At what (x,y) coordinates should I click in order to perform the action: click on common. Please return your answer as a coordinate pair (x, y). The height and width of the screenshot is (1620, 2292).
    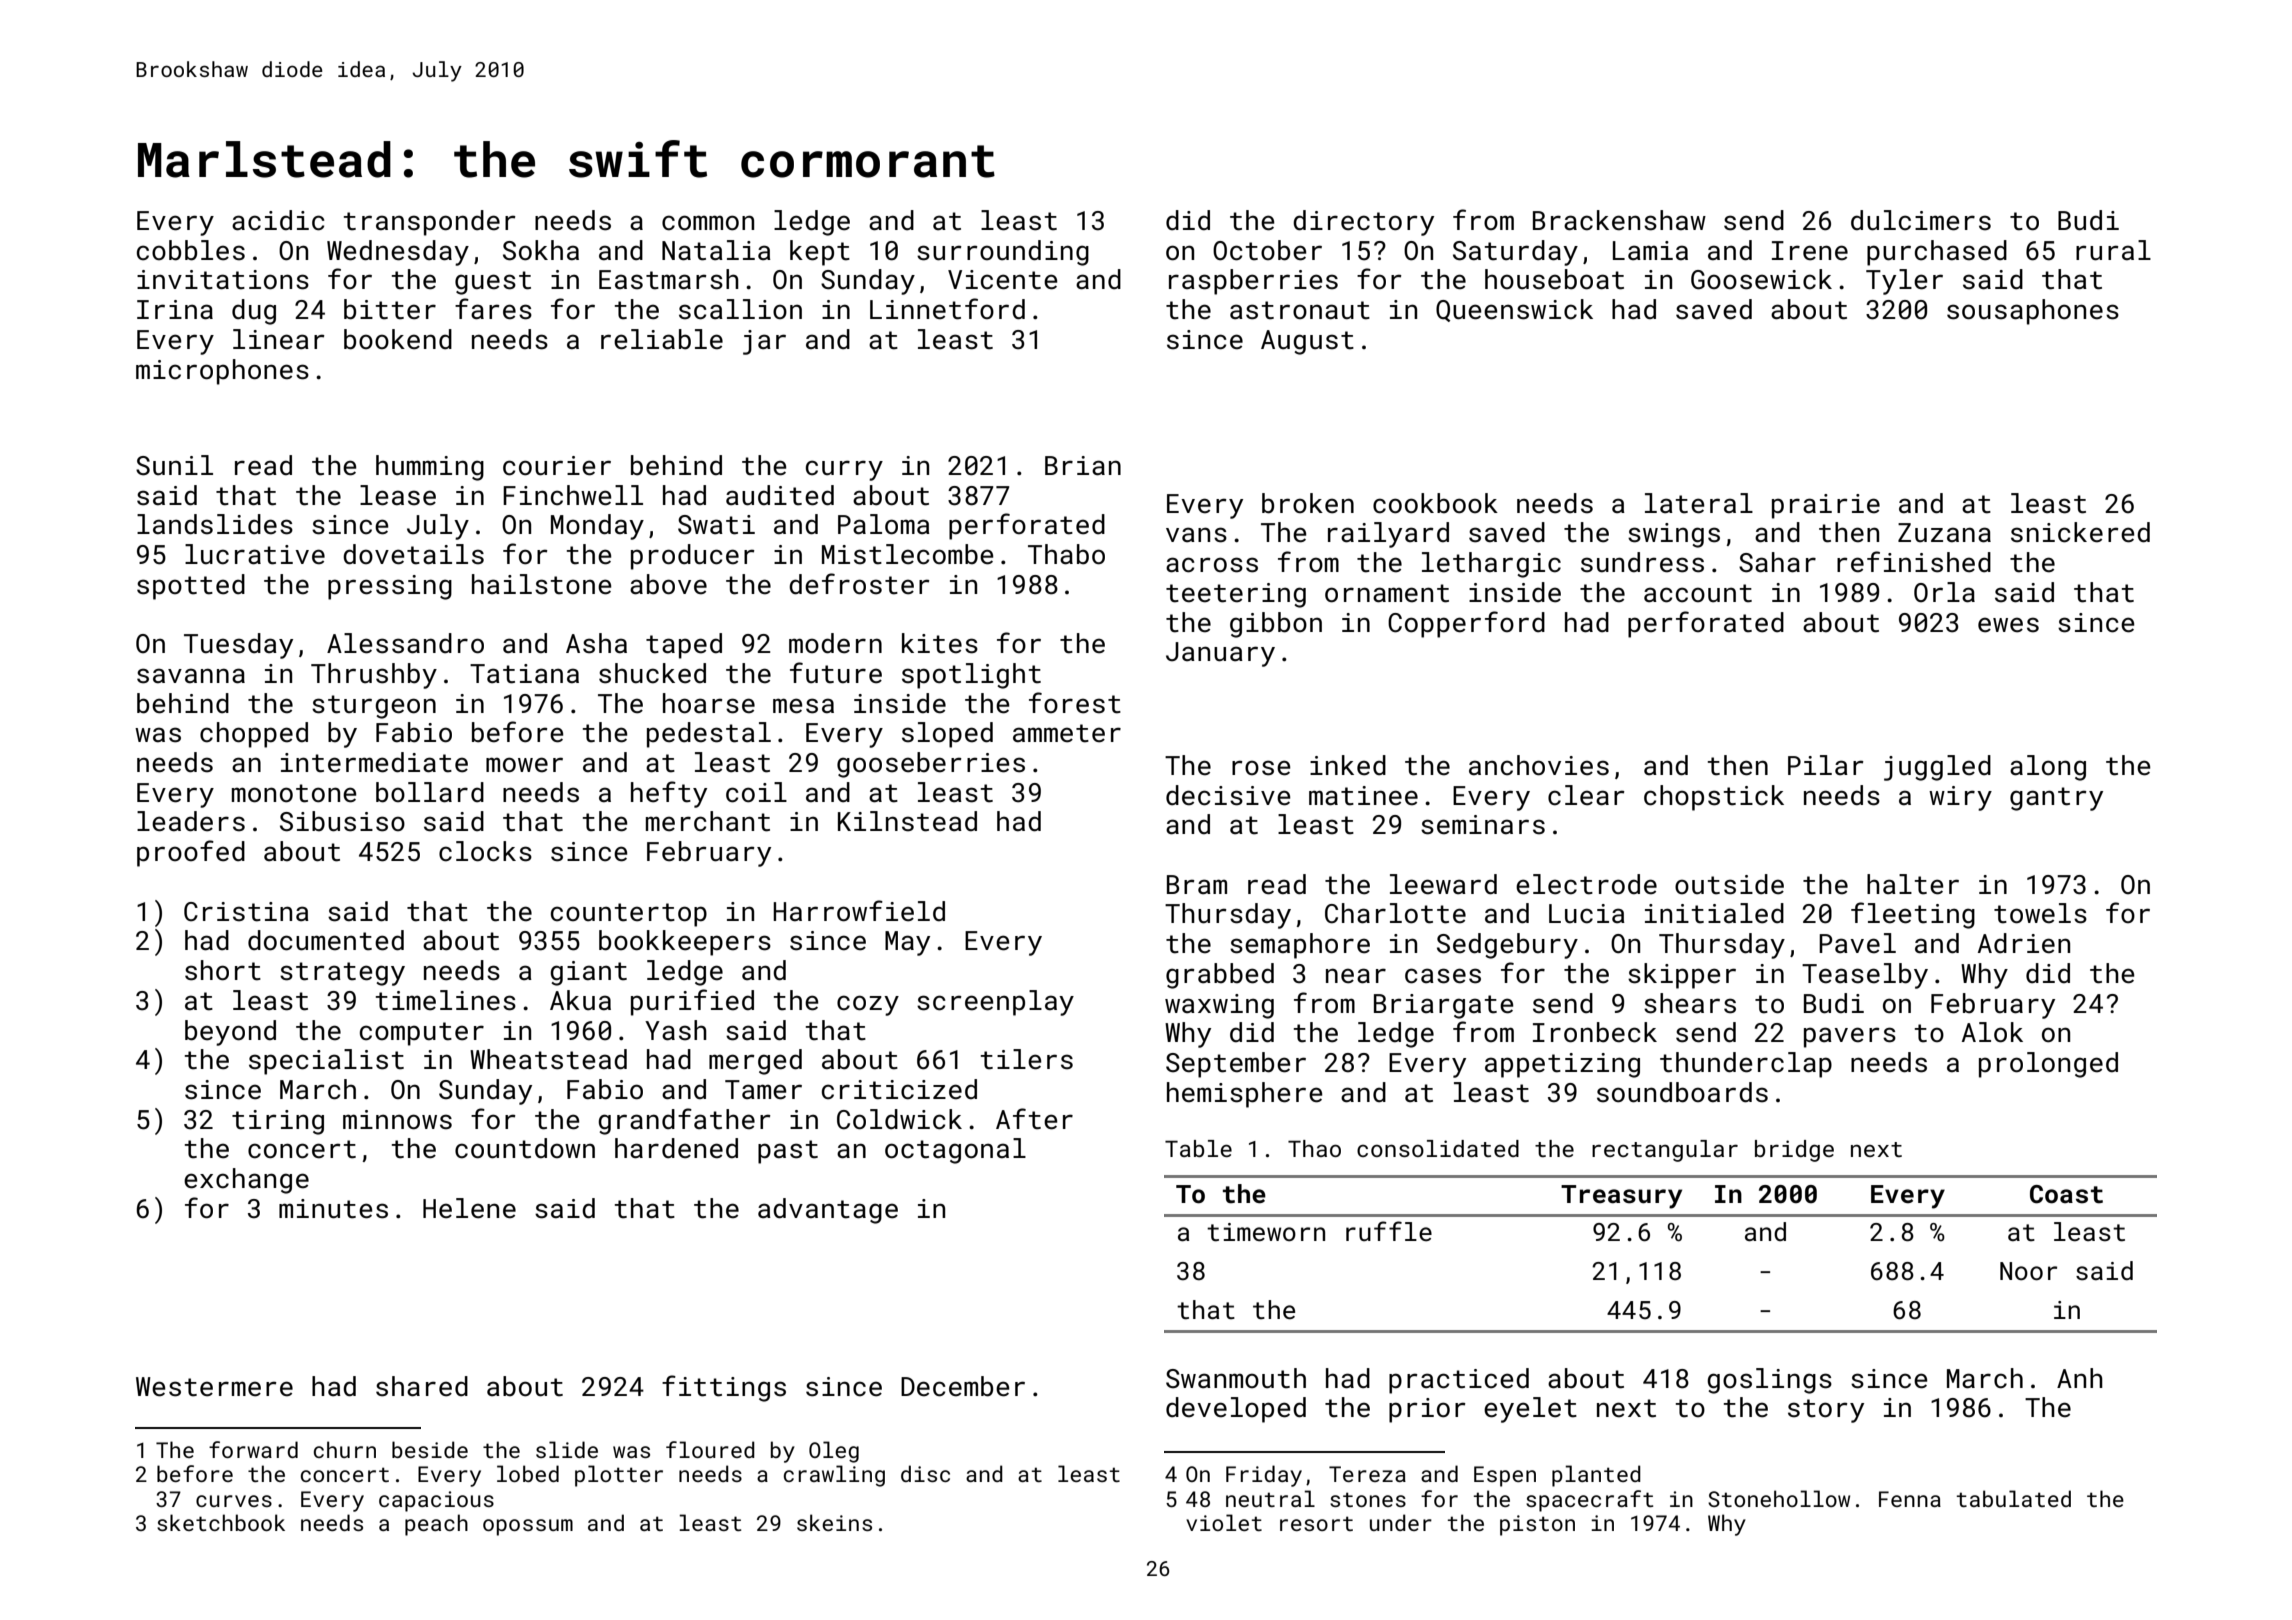
    Looking at the image, I should click on (708, 223).
